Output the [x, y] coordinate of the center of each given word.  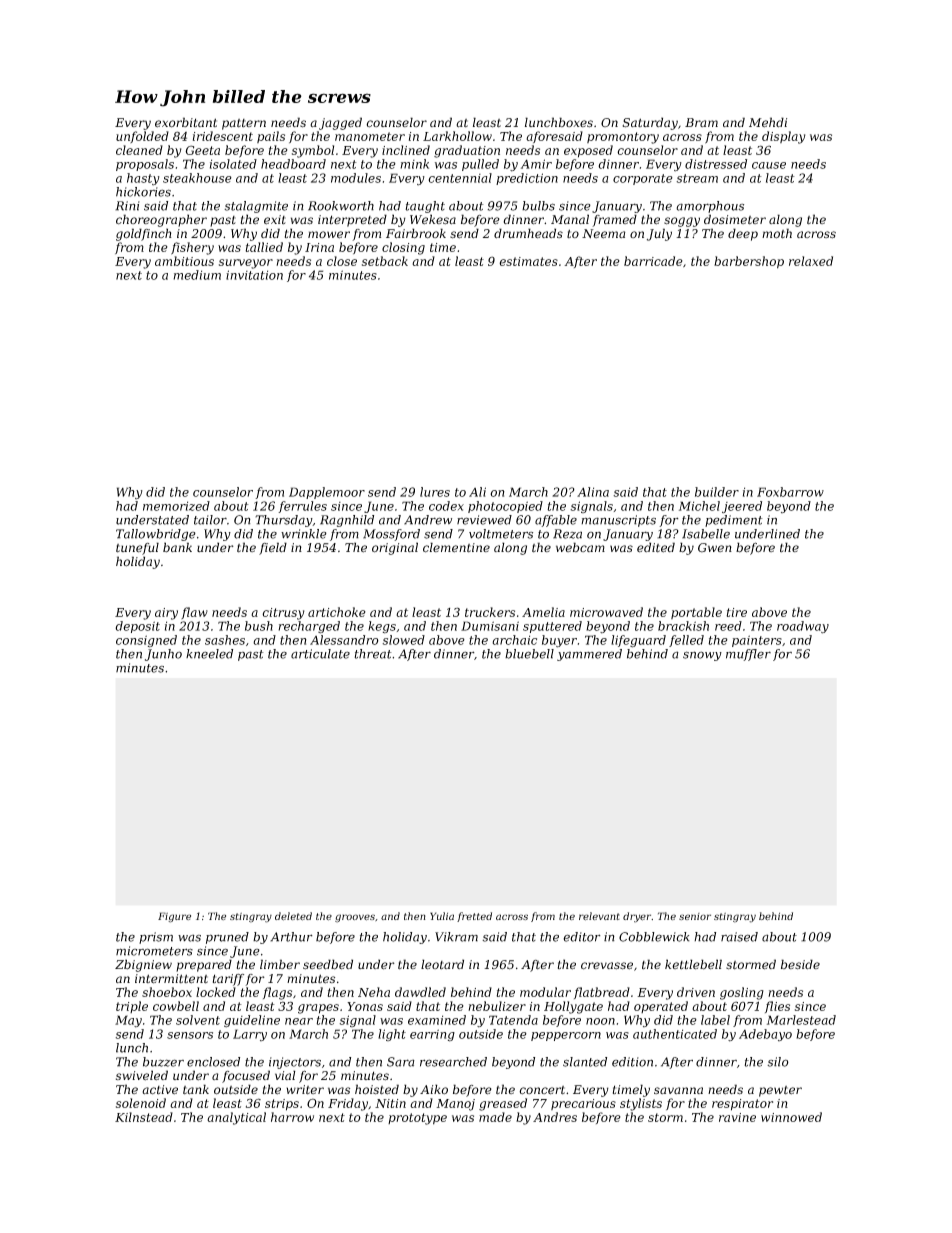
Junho [163, 655]
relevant [599, 916]
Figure [174, 917]
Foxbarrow [790, 492]
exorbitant [186, 122]
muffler [748, 655]
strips [282, 1105]
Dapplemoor [327, 493]
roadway [803, 627]
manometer [370, 136]
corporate [643, 179]
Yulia [442, 916]
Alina [593, 492]
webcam [580, 547]
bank [177, 547]
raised [739, 937]
